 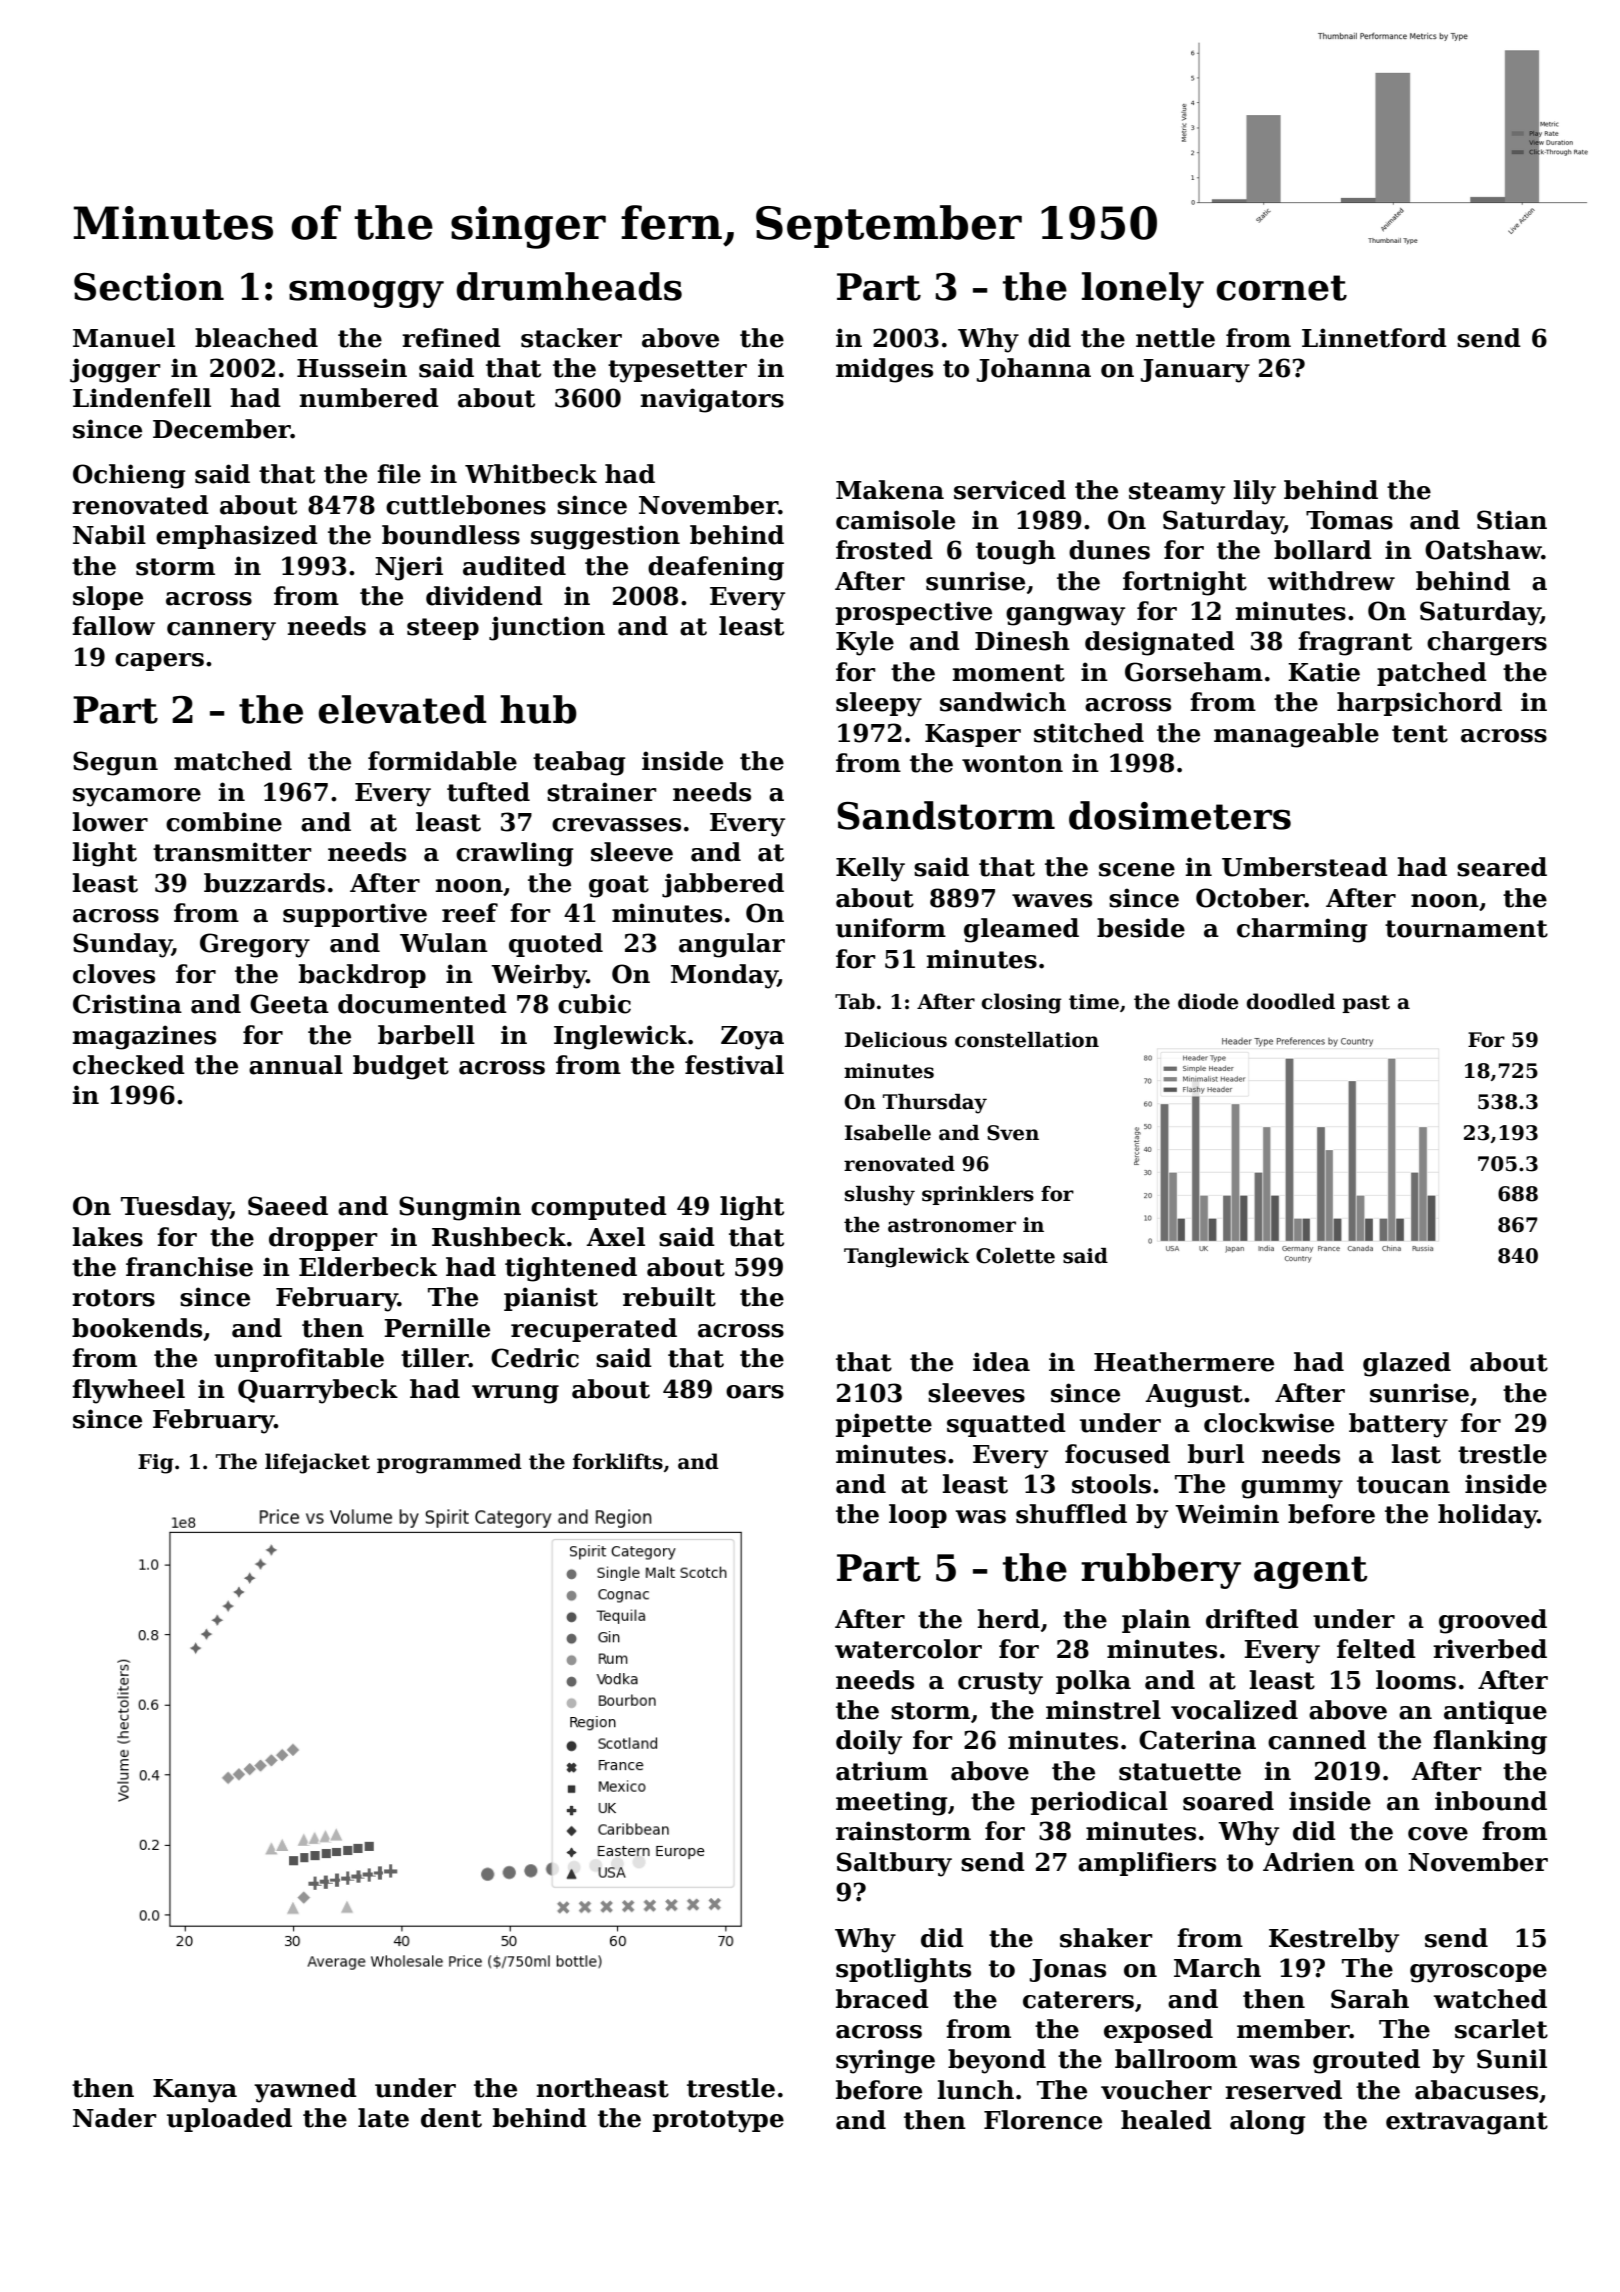 I want to click on drumheads, so click(x=569, y=286).
